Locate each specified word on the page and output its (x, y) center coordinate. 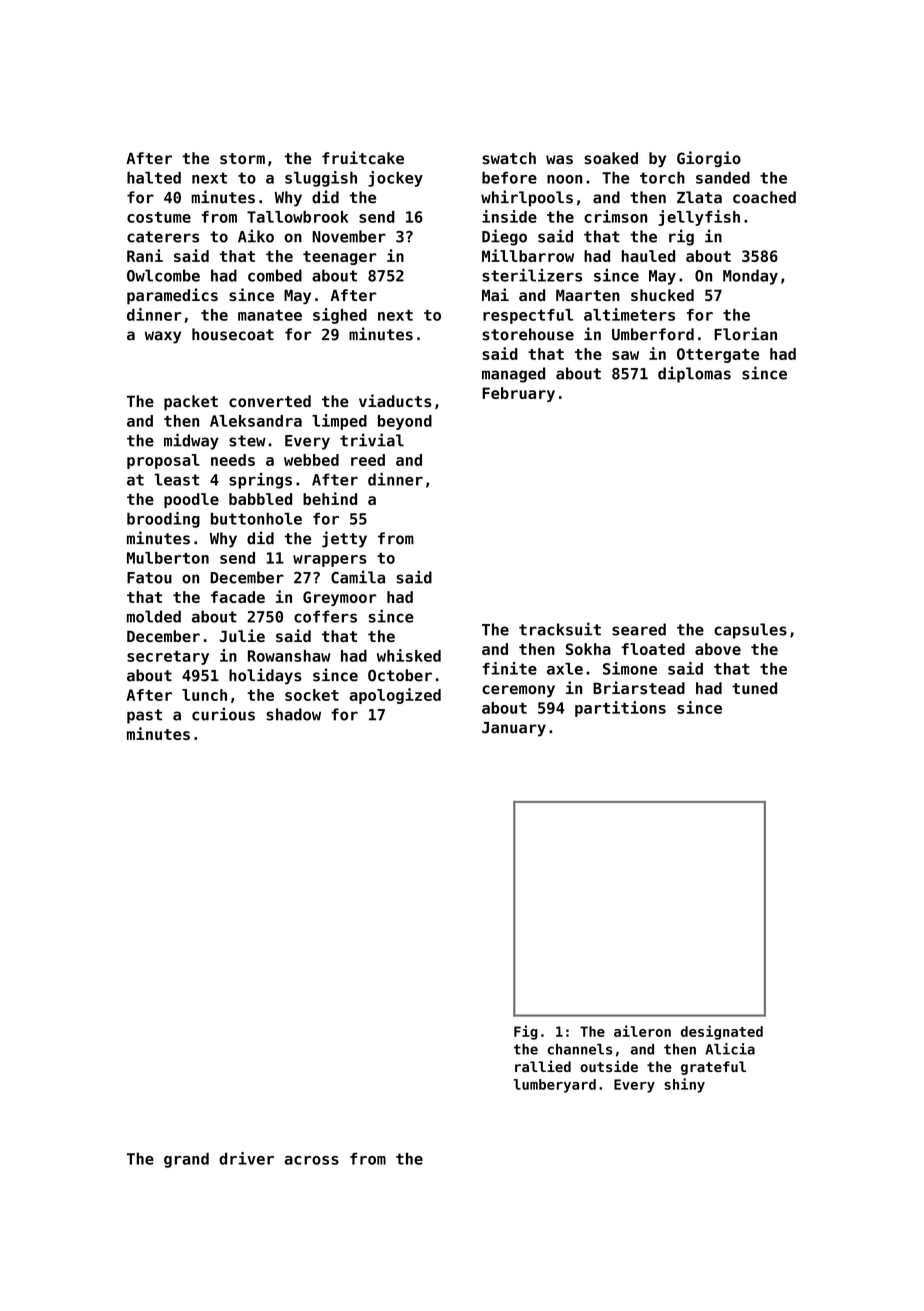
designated (722, 1032)
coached (764, 197)
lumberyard (554, 1086)
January (514, 729)
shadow (293, 714)
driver (246, 1158)
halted (154, 177)
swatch (509, 158)
